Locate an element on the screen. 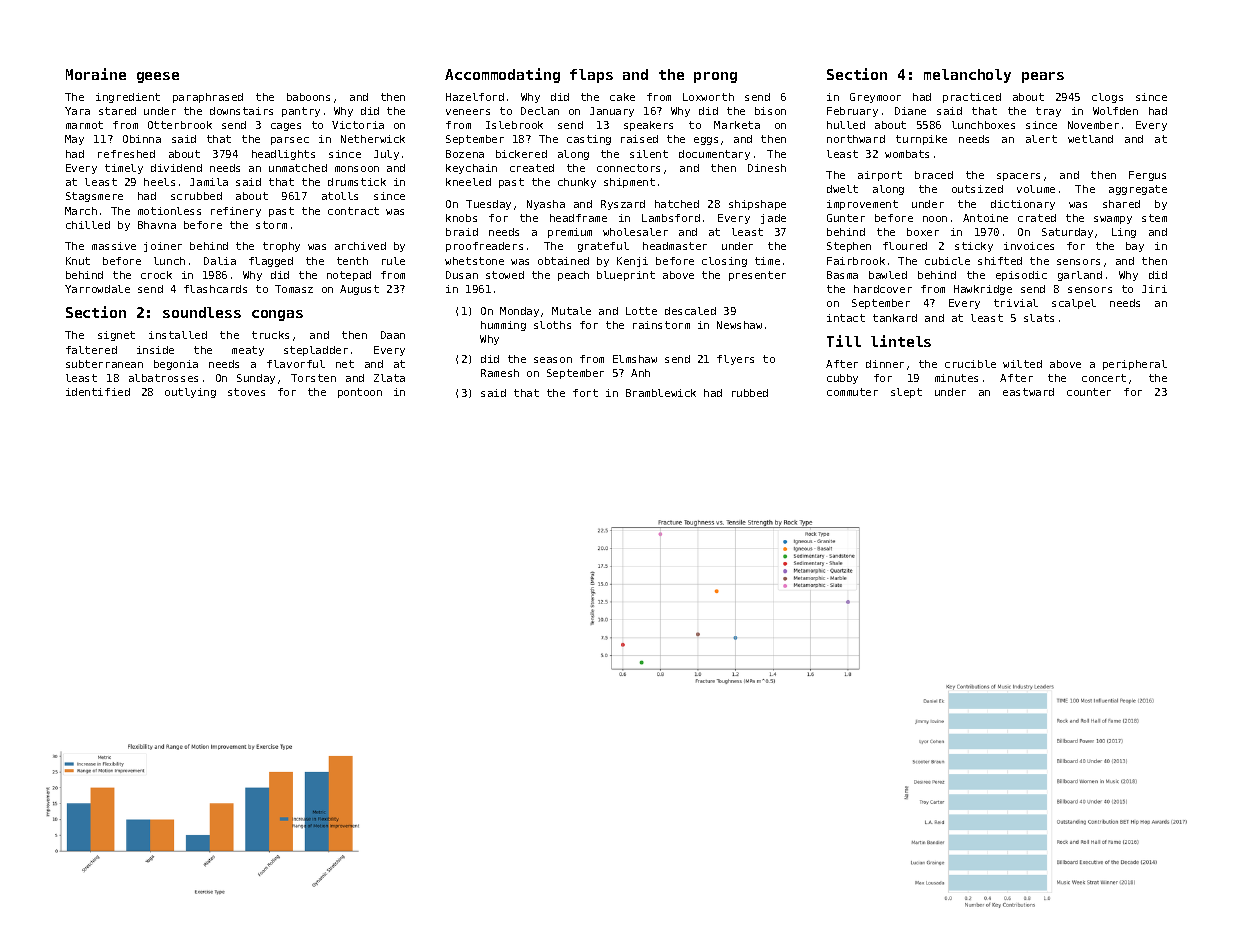  grateful is located at coordinates (603, 247).
